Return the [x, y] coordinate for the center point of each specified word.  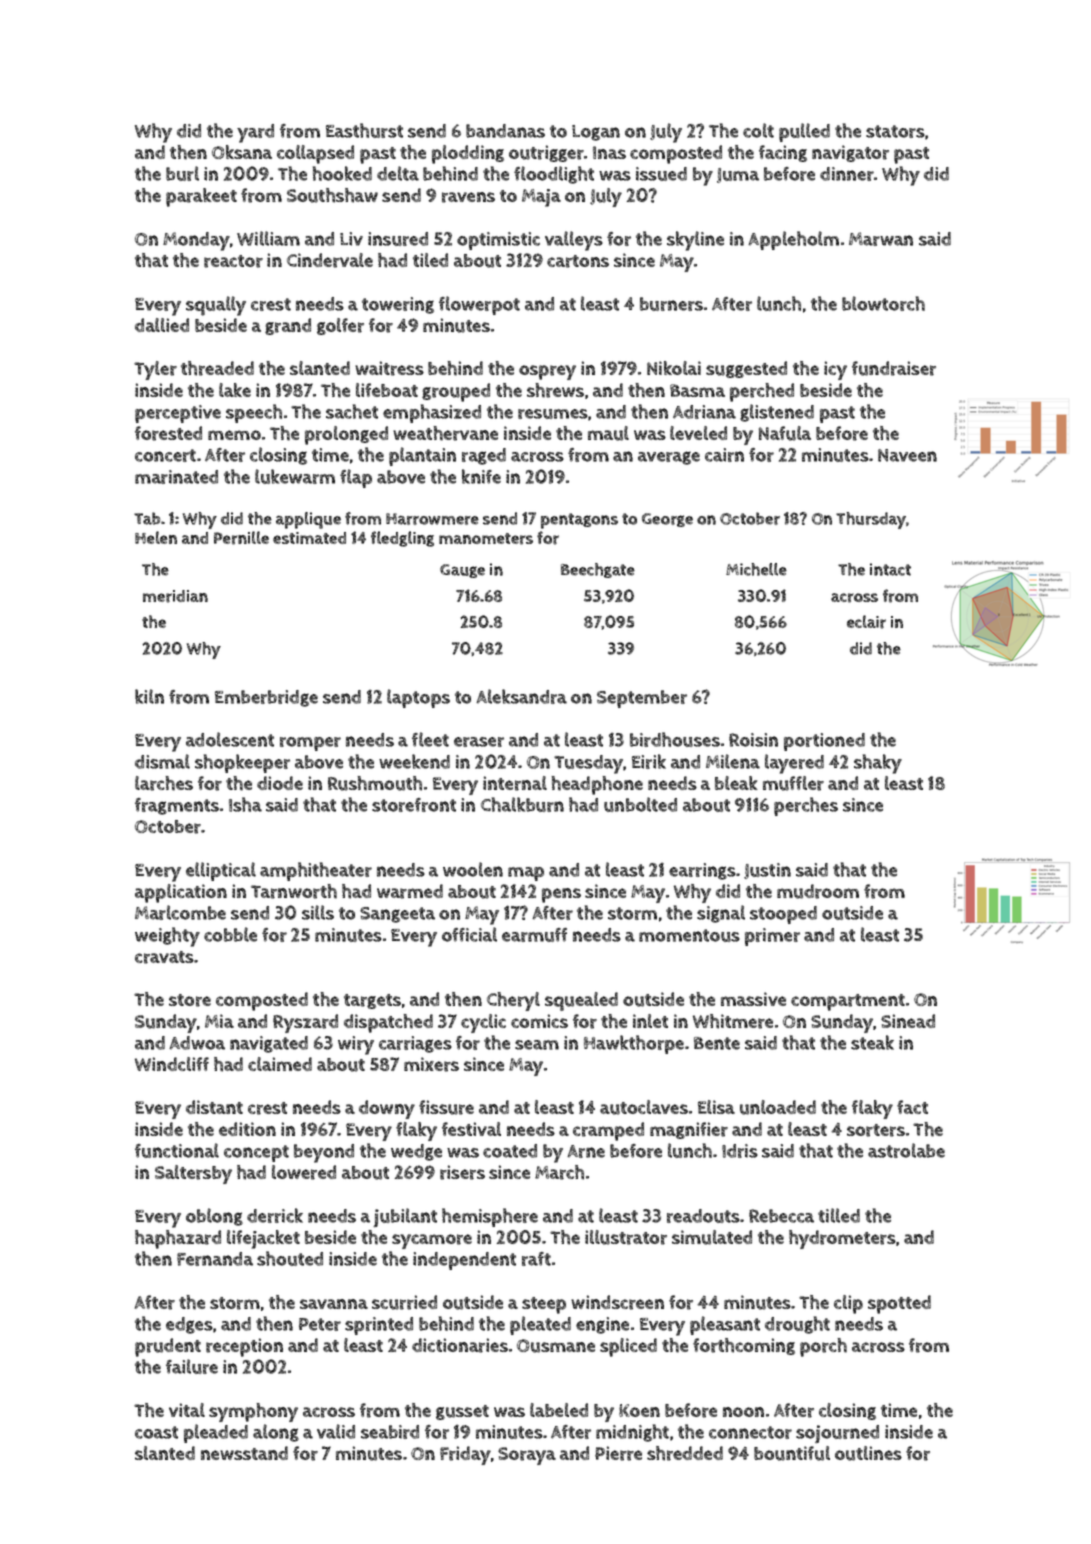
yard [255, 133]
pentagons [579, 521]
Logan [596, 133]
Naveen [907, 455]
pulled [804, 132]
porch [823, 1347]
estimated [309, 538]
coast [156, 1432]
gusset [462, 1412]
